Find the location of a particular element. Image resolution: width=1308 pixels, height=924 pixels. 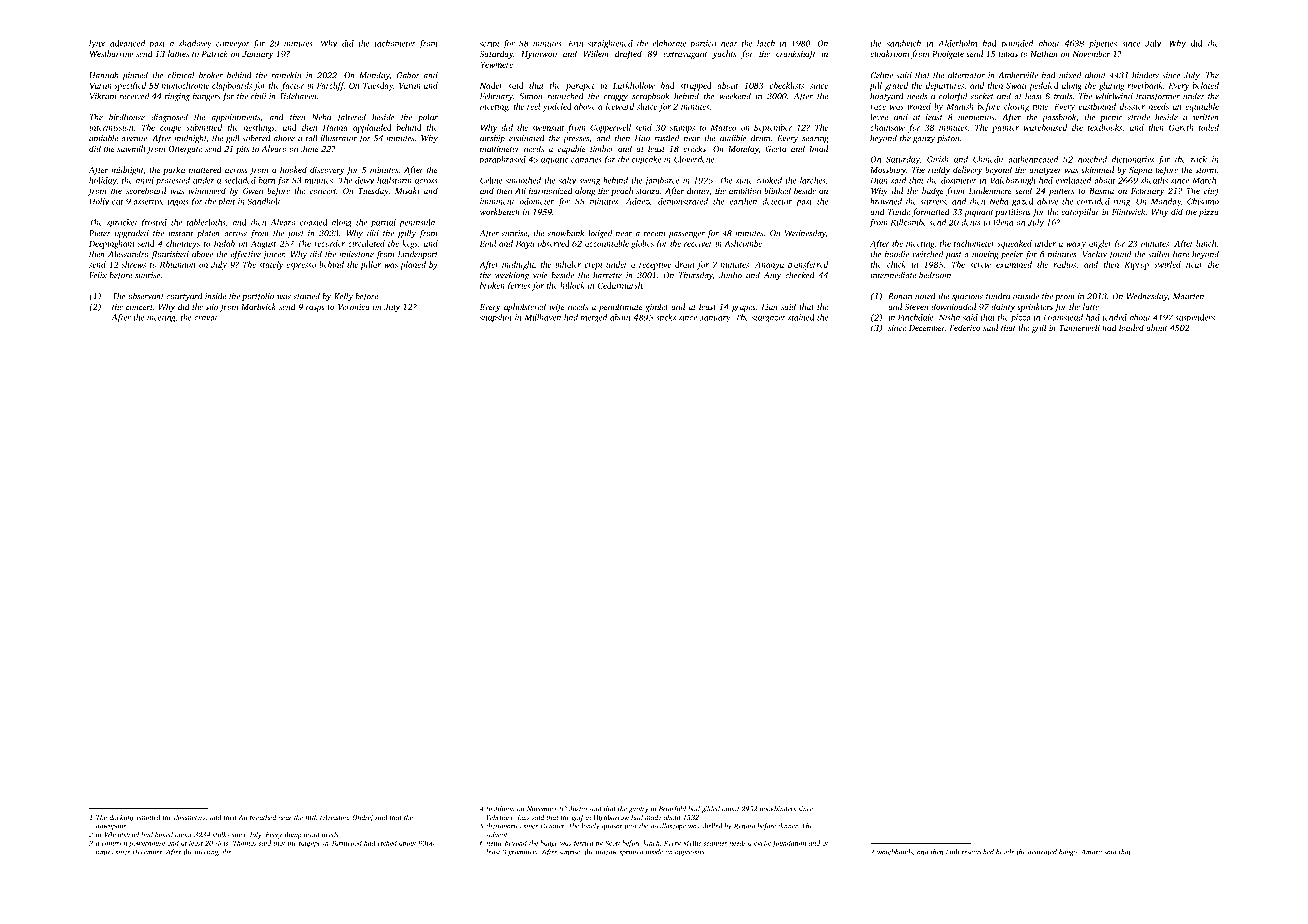

amiable is located at coordinates (103, 138).
